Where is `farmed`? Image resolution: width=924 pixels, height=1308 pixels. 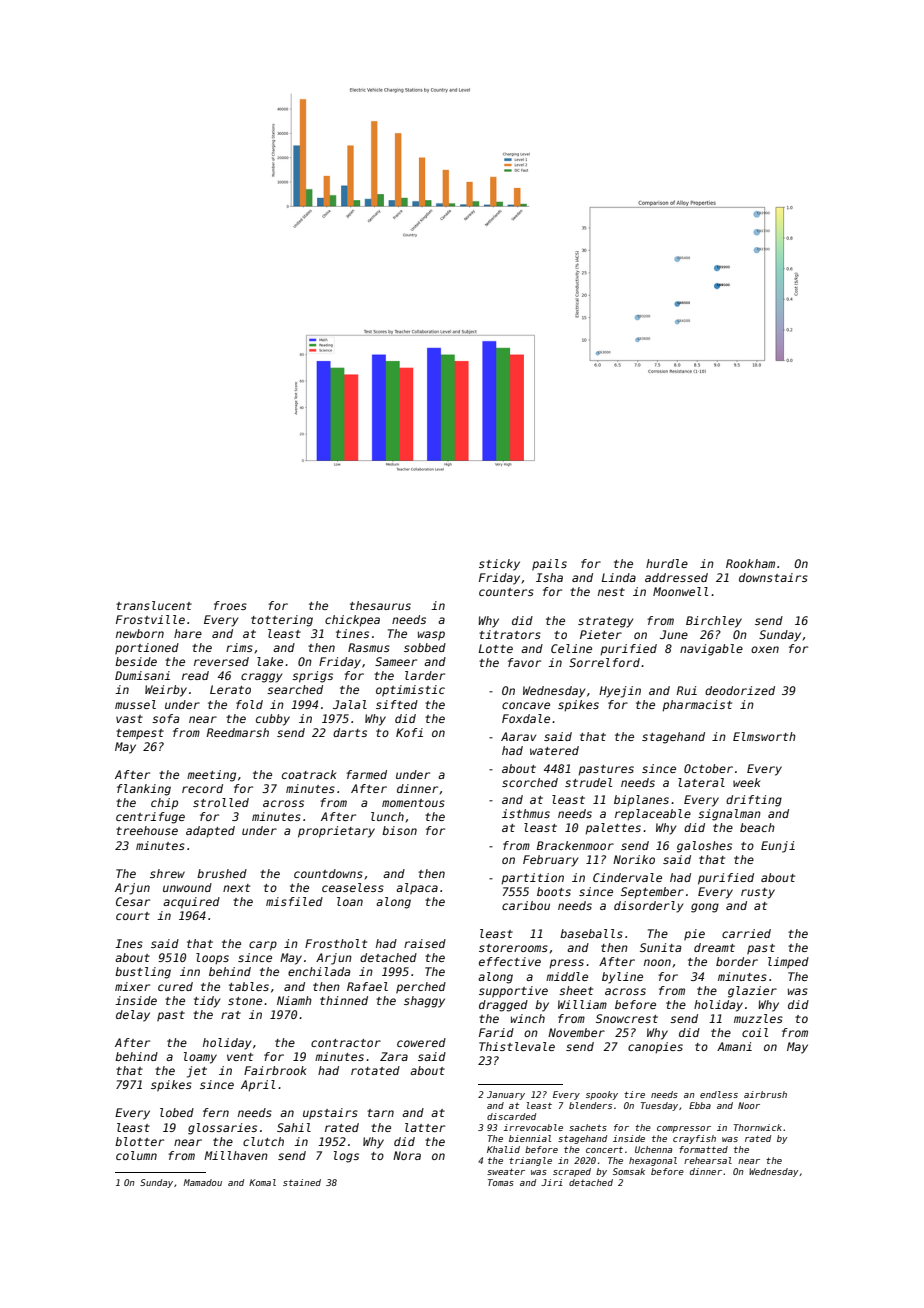
farmed is located at coordinates (366, 774).
